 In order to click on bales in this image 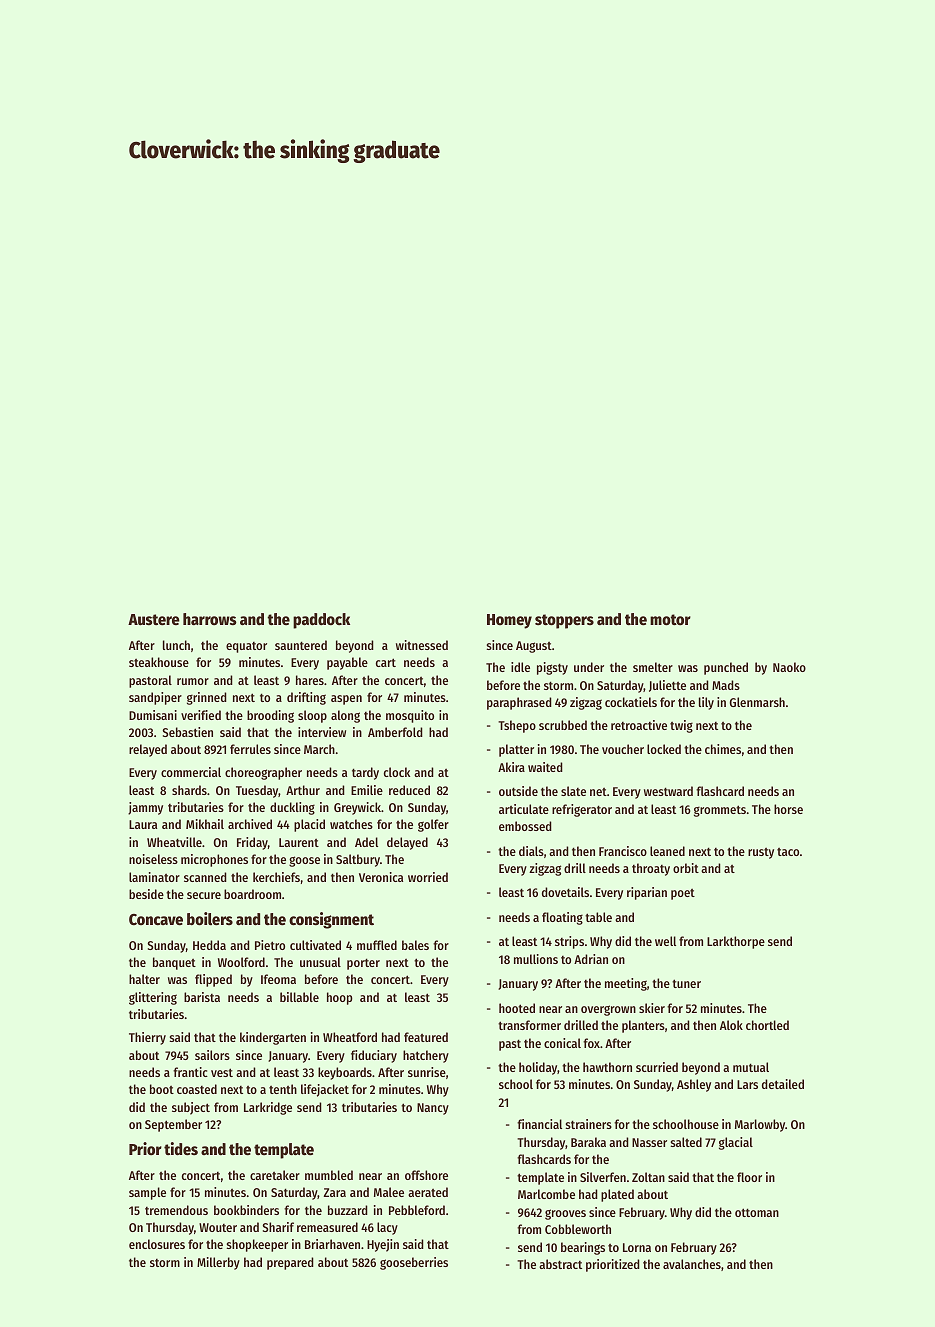, I will do `click(415, 945)`.
